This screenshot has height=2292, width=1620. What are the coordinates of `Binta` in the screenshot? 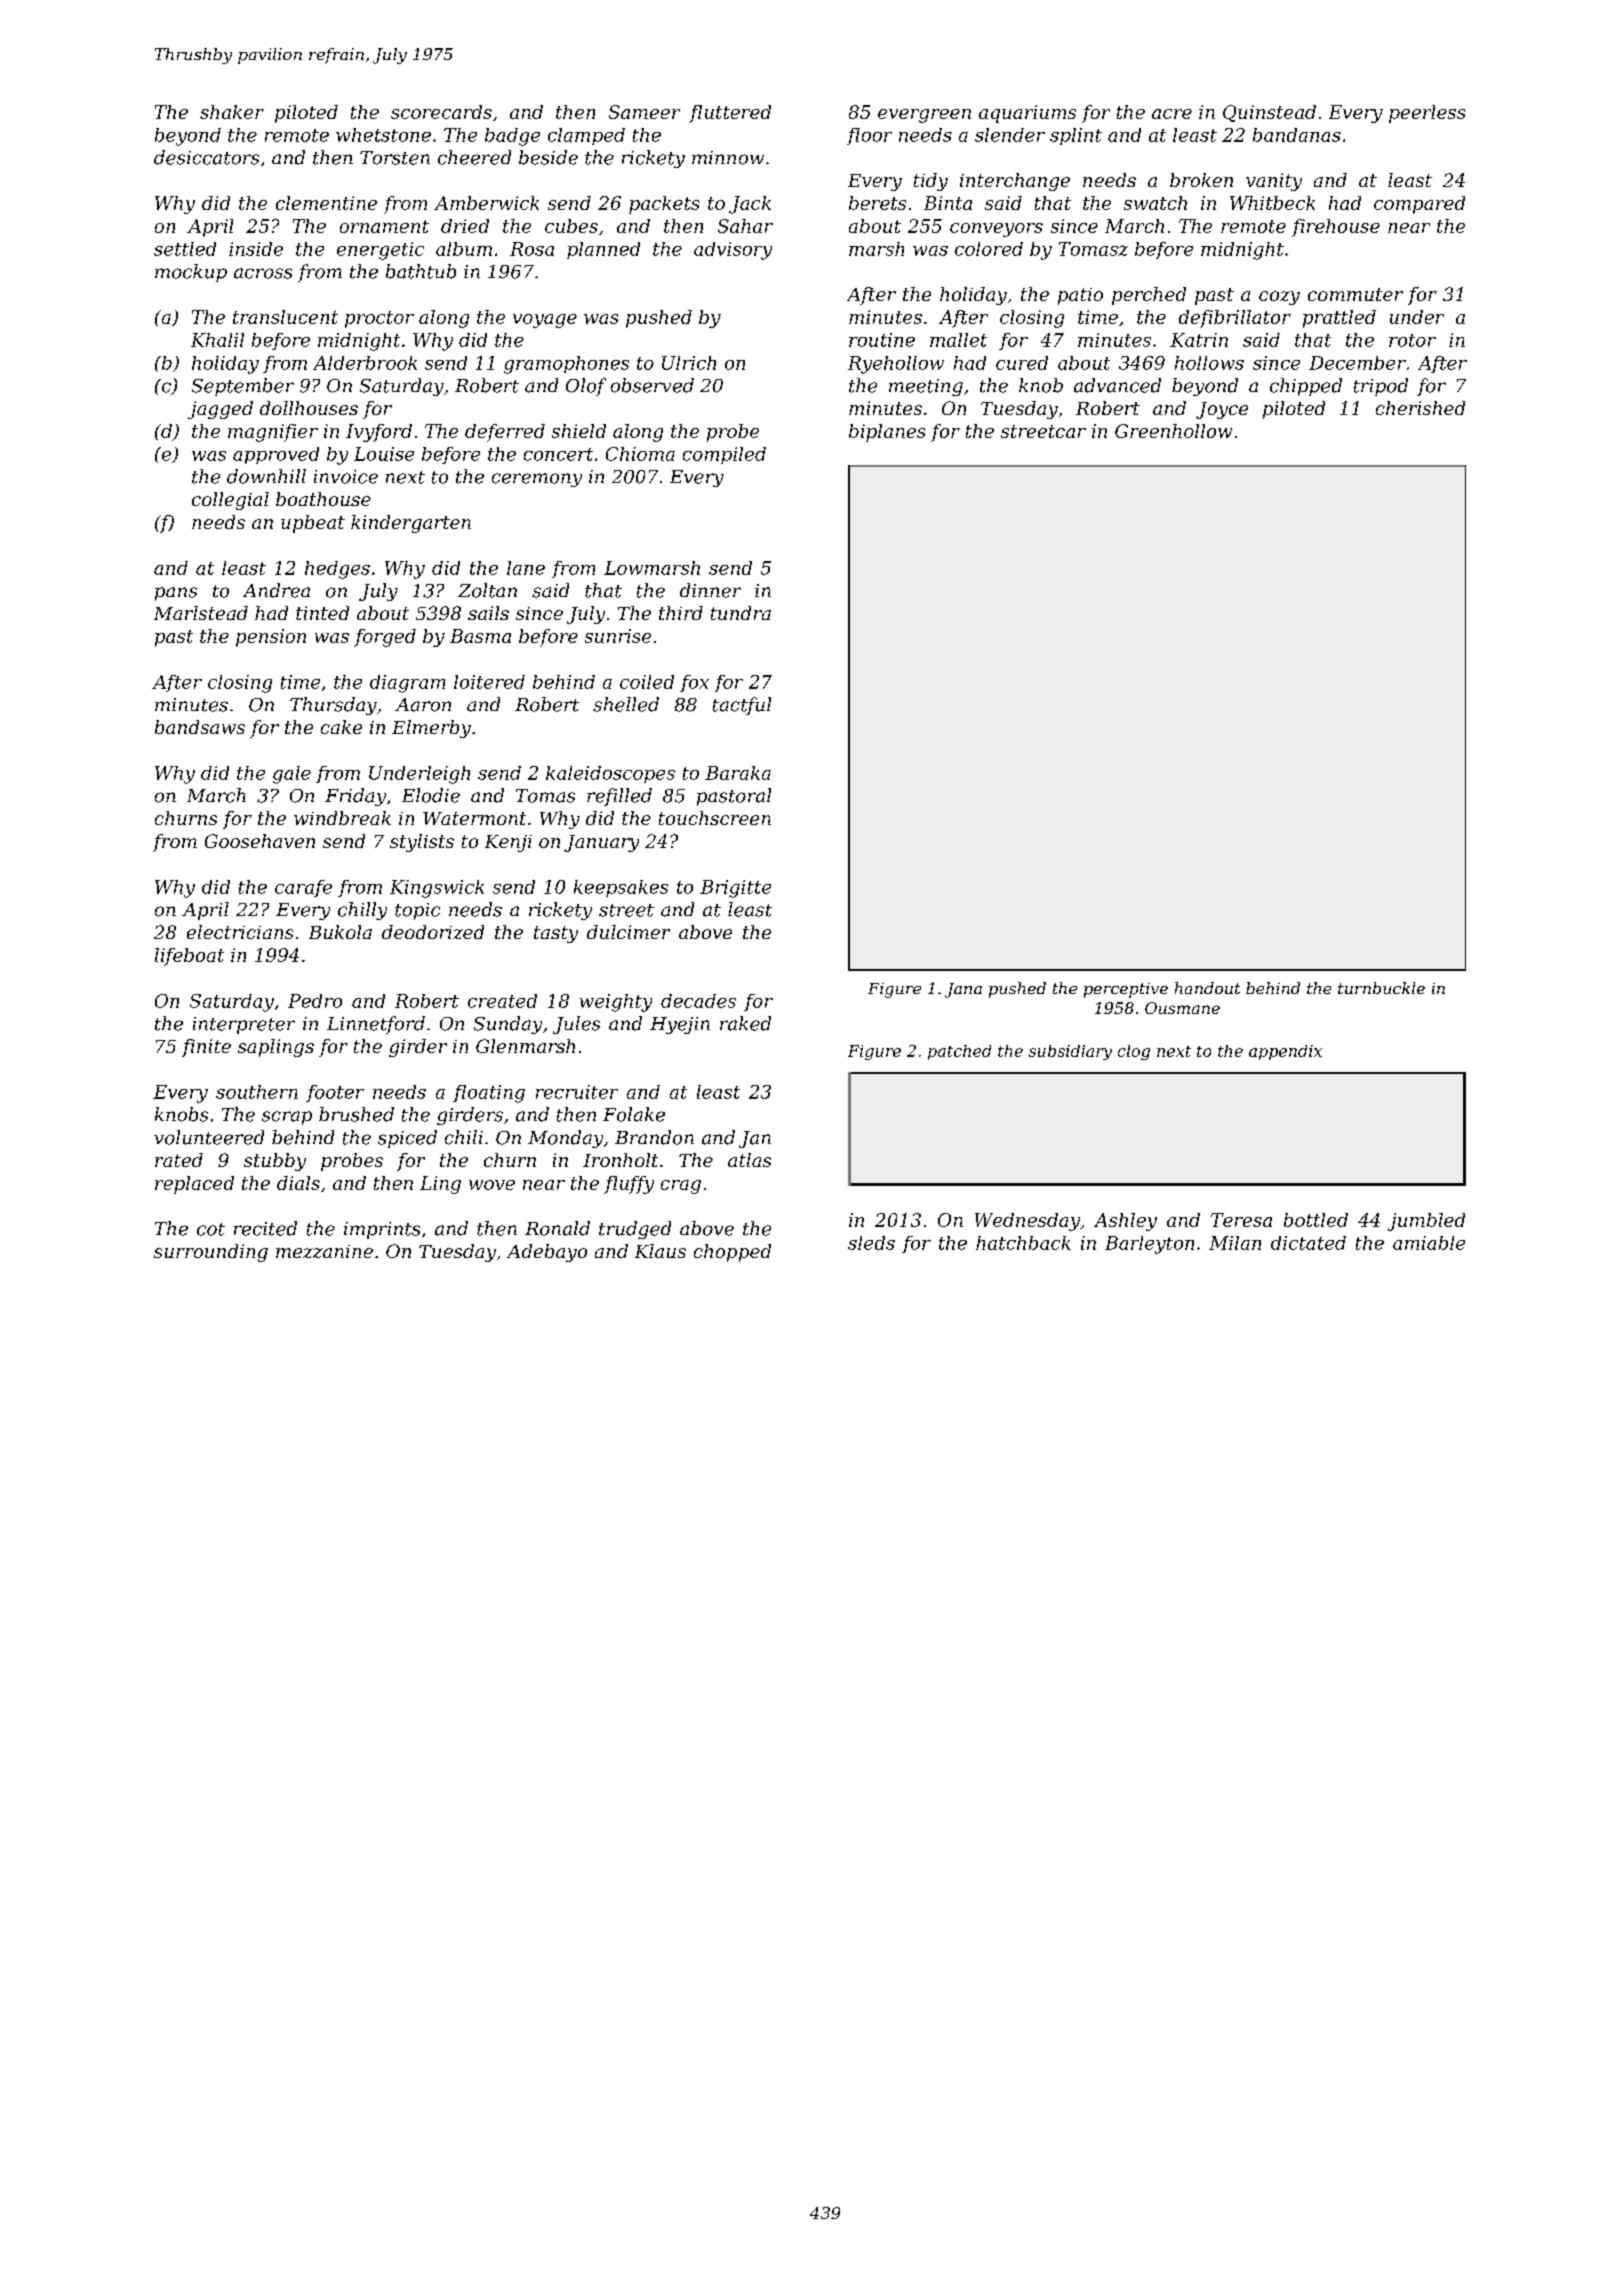 It's located at (948, 203).
